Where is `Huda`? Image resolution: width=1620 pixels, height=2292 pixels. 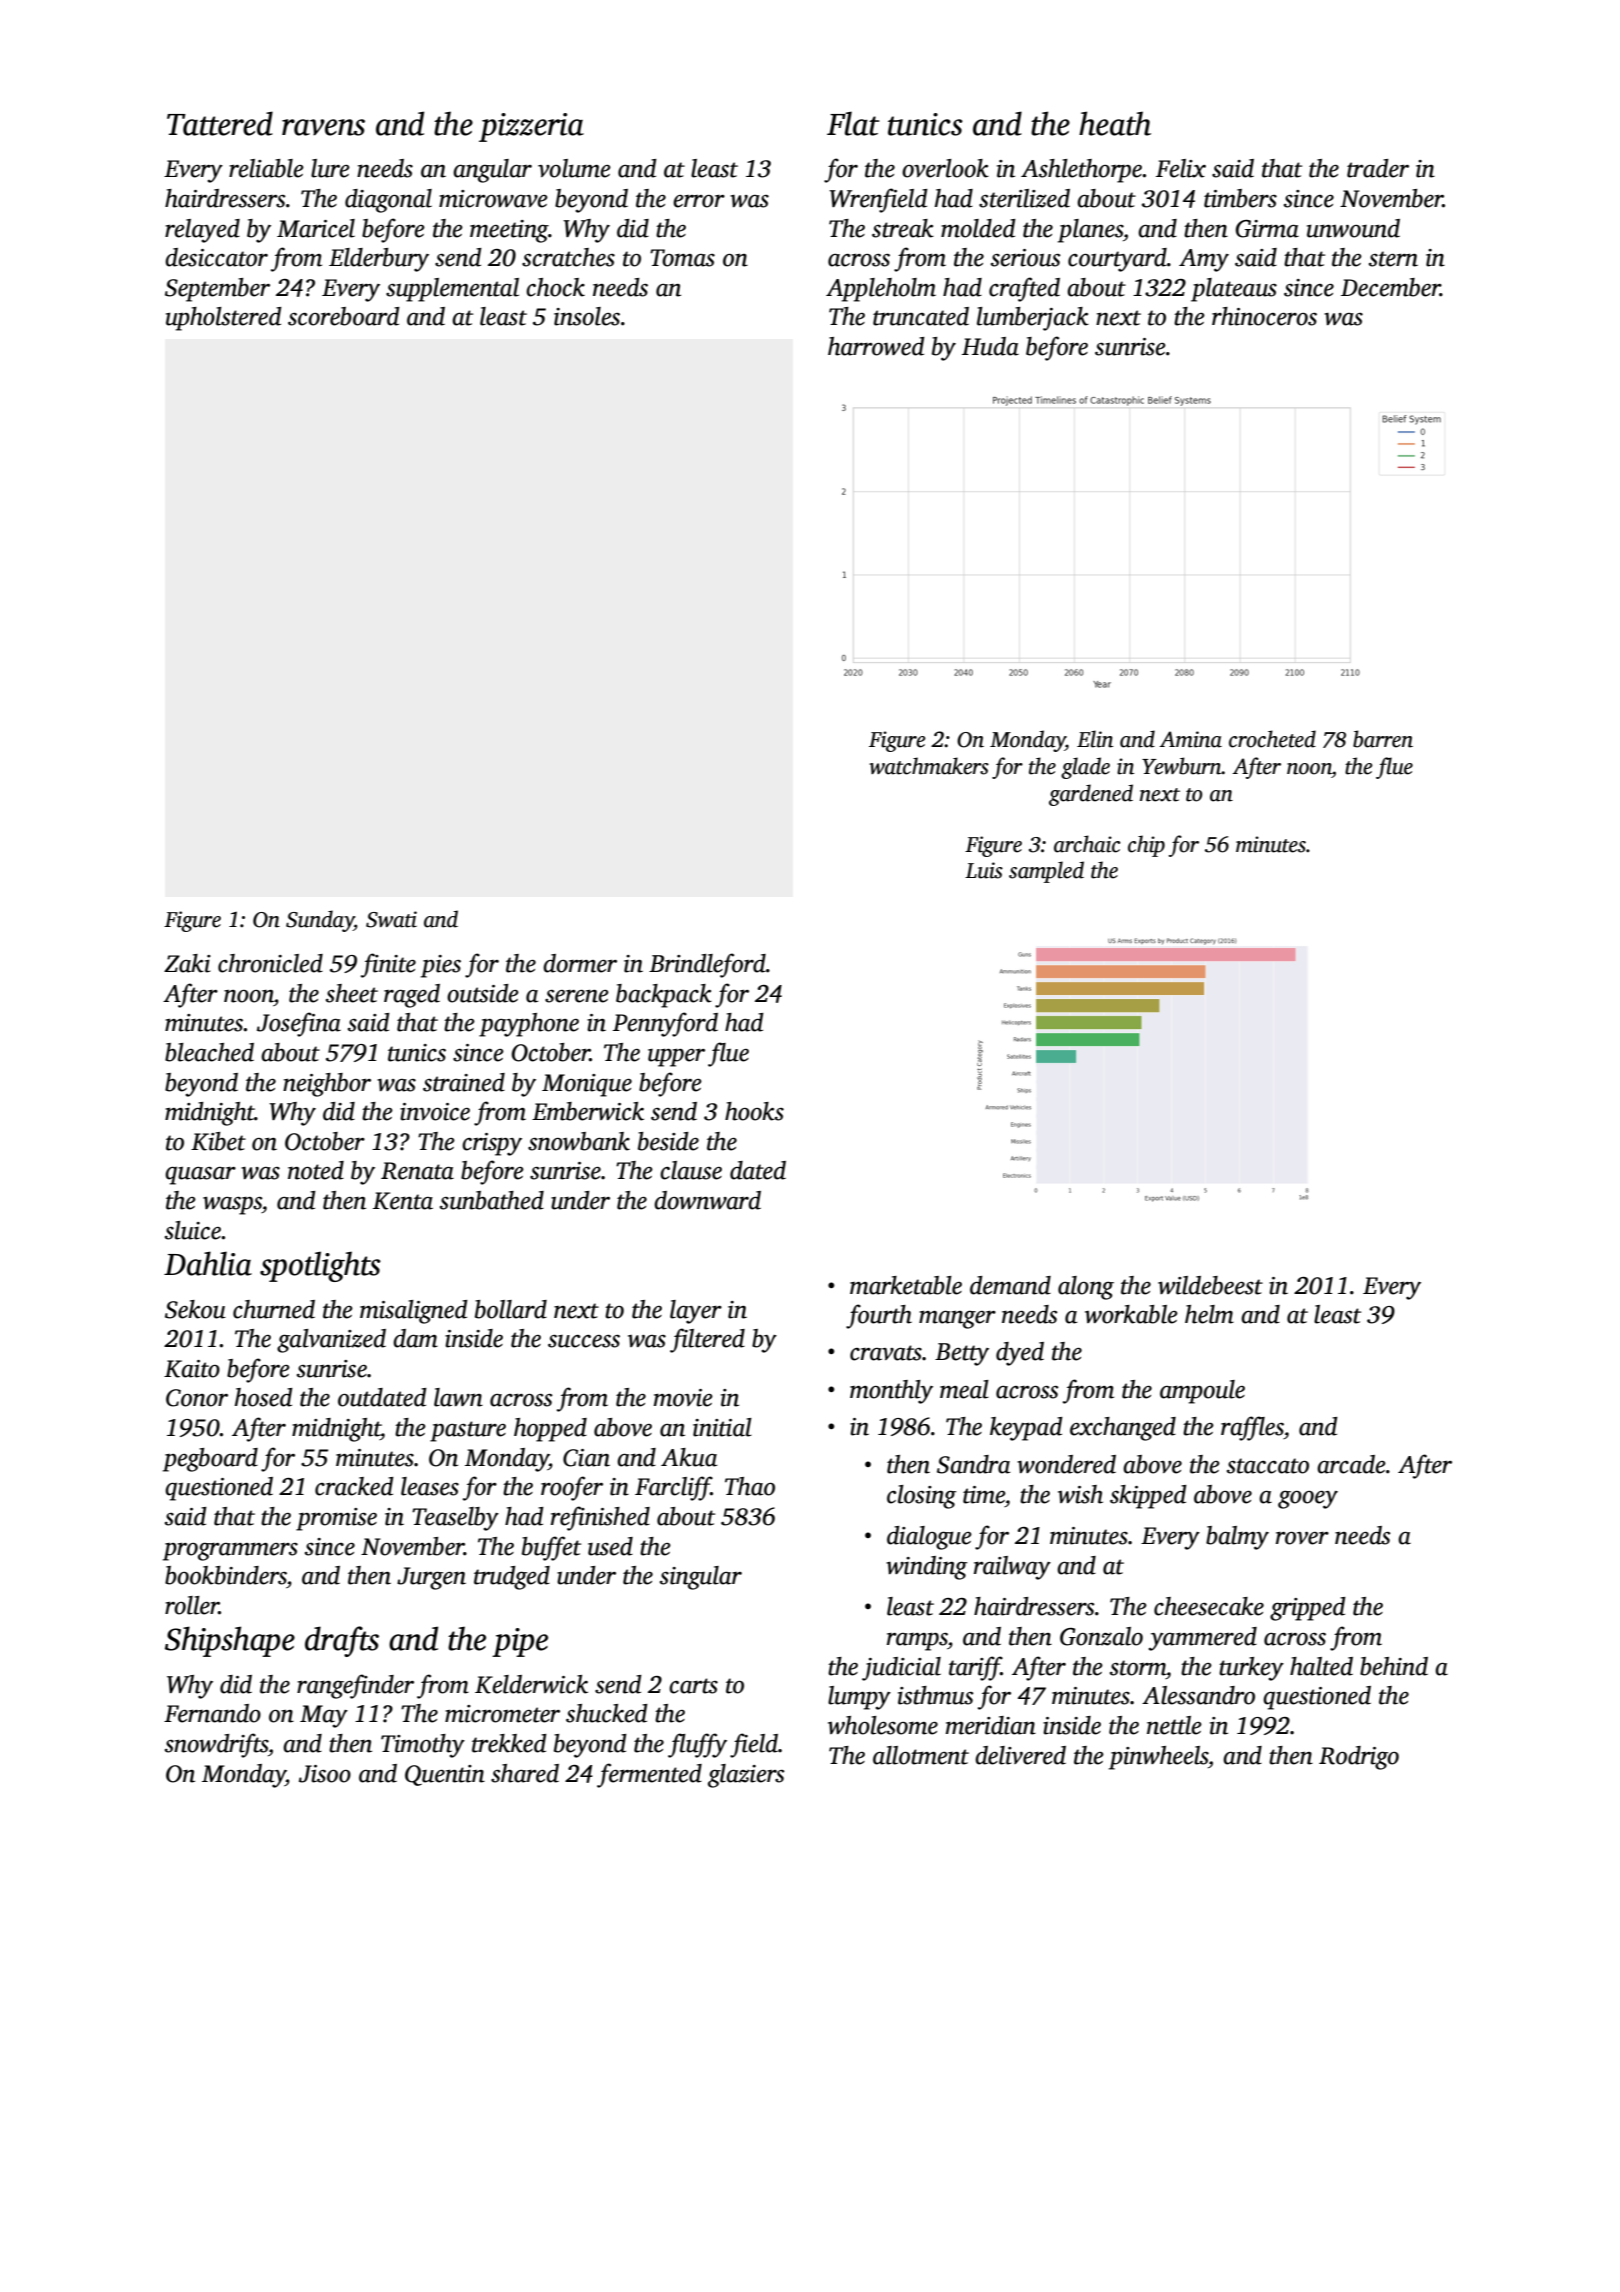
Huda is located at coordinates (990, 346).
